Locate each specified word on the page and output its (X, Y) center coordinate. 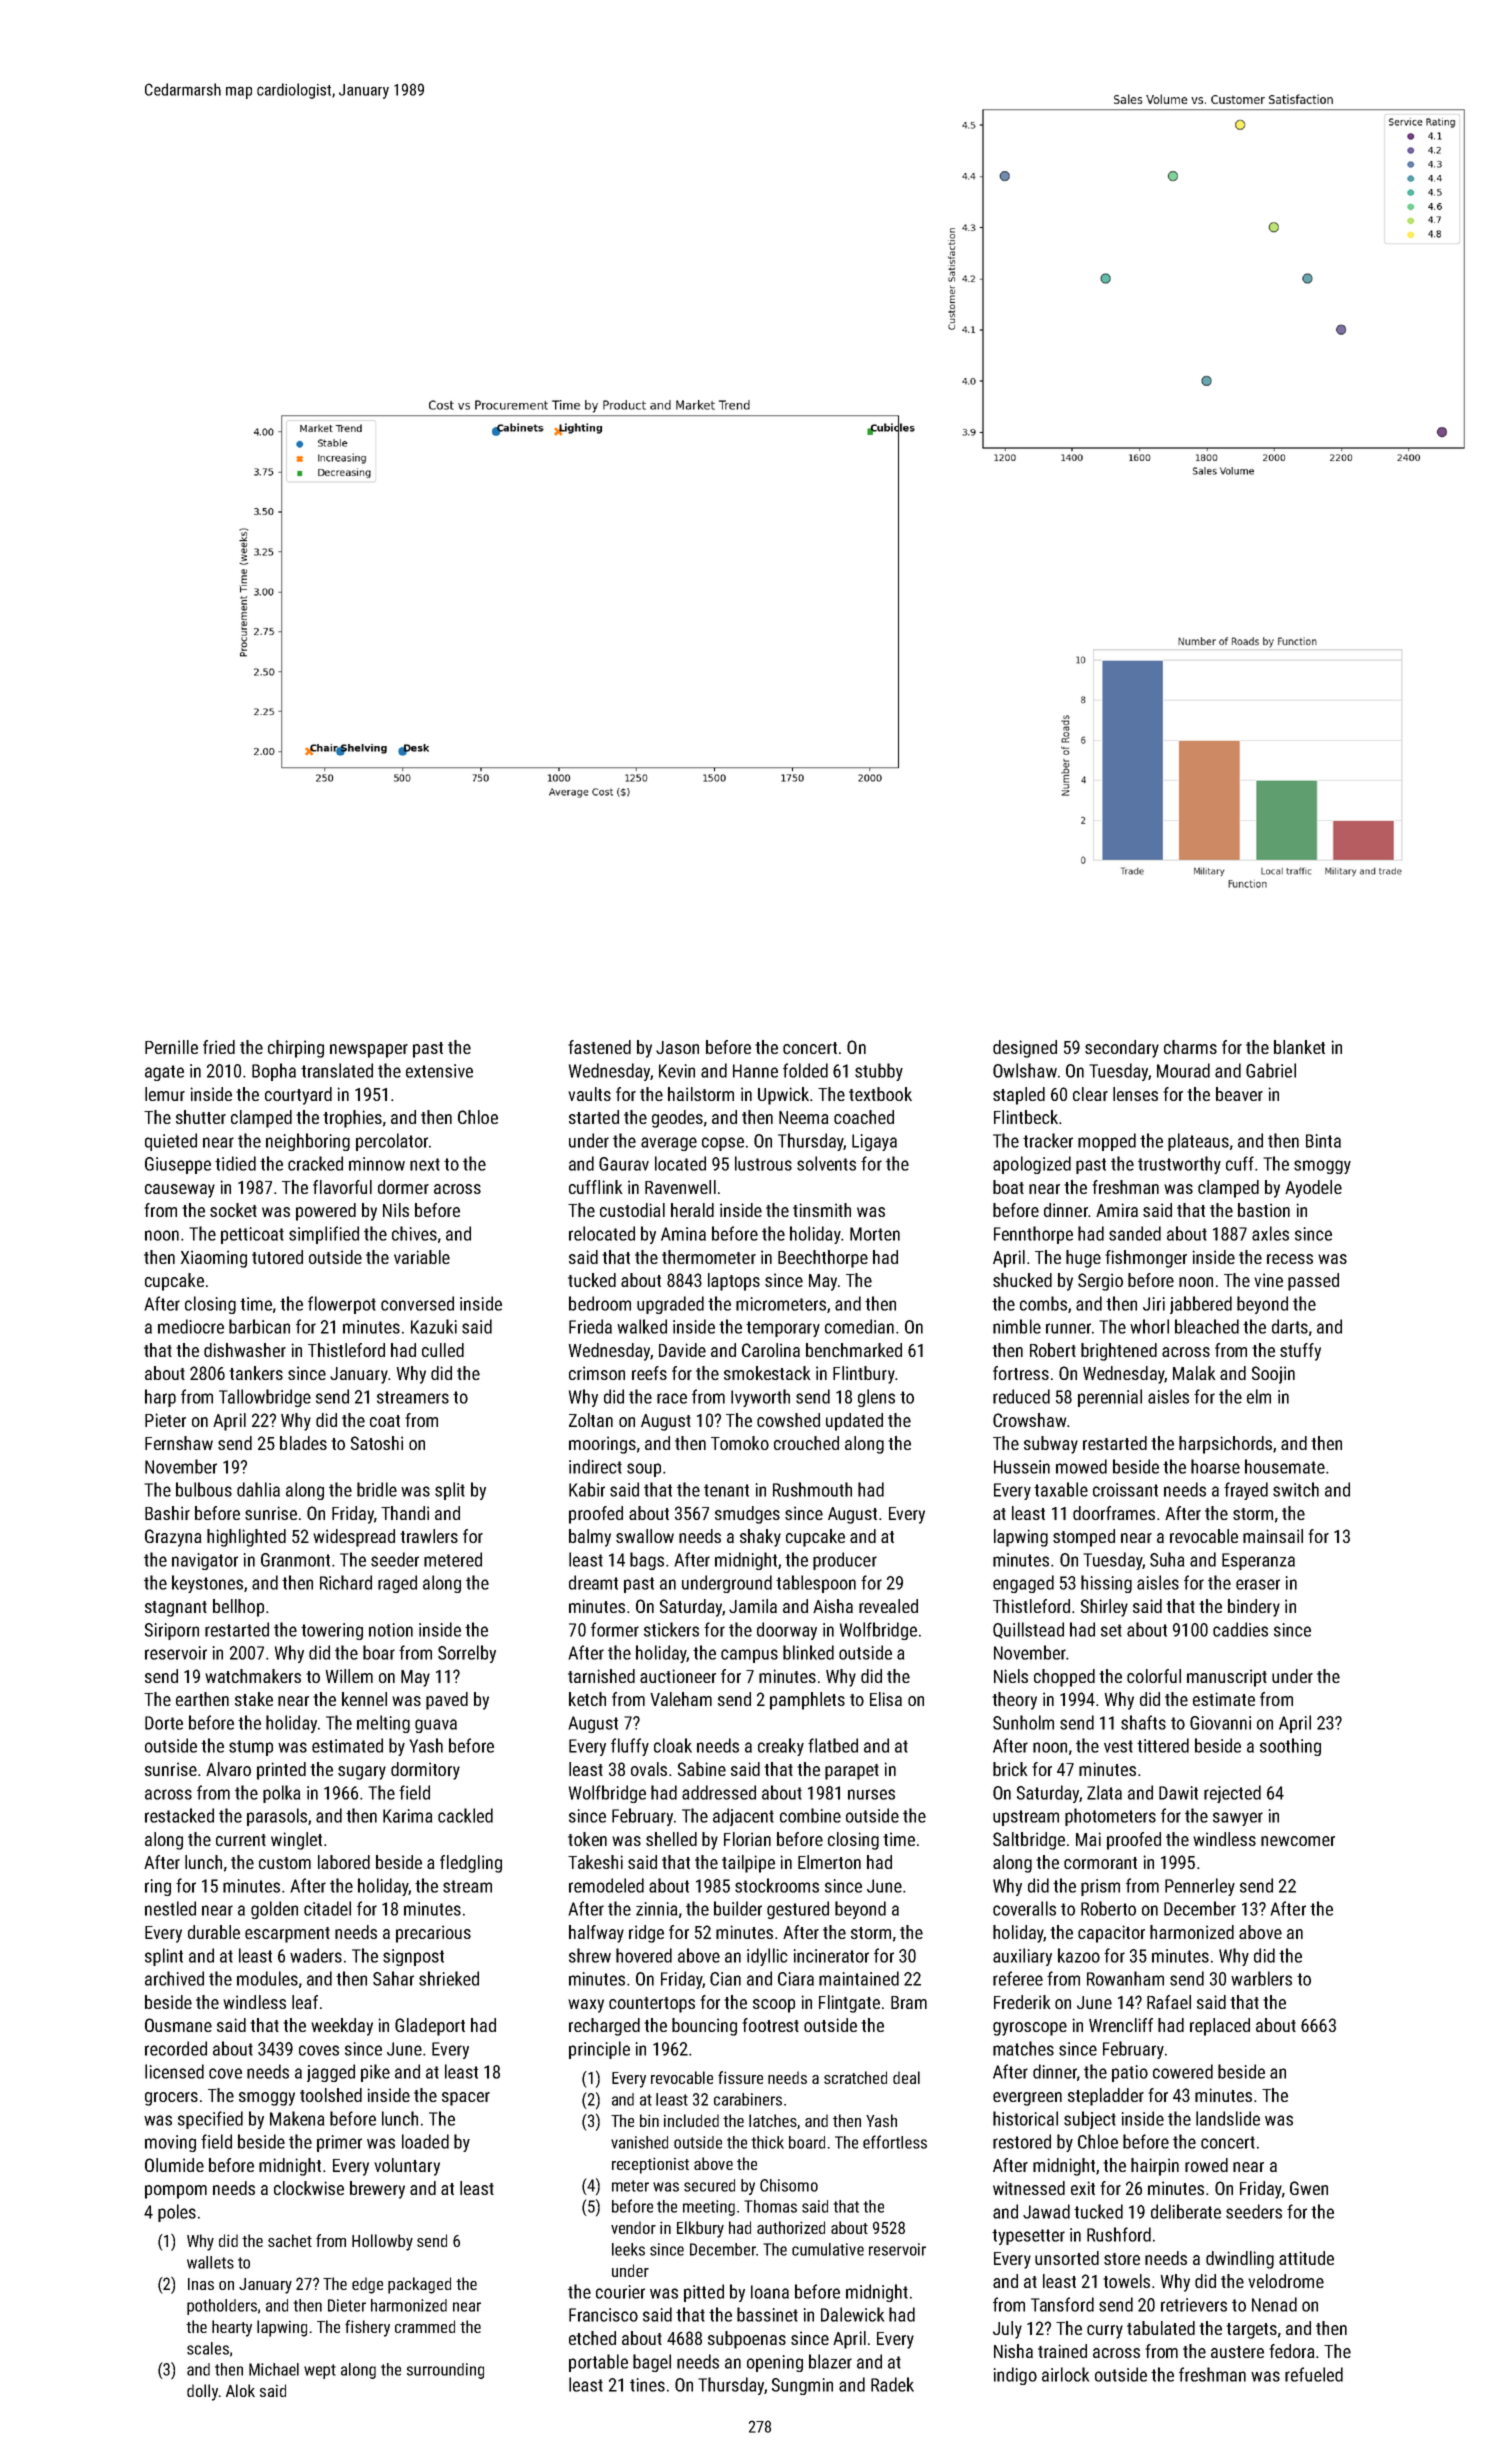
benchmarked (854, 1350)
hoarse (1215, 1466)
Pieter (165, 1420)
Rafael (1169, 2002)
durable (214, 1932)
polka (281, 1794)
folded (805, 1070)
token (587, 1839)
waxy (586, 2006)
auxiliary (1022, 1957)
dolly (202, 2392)
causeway (180, 1191)
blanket (1299, 1047)
